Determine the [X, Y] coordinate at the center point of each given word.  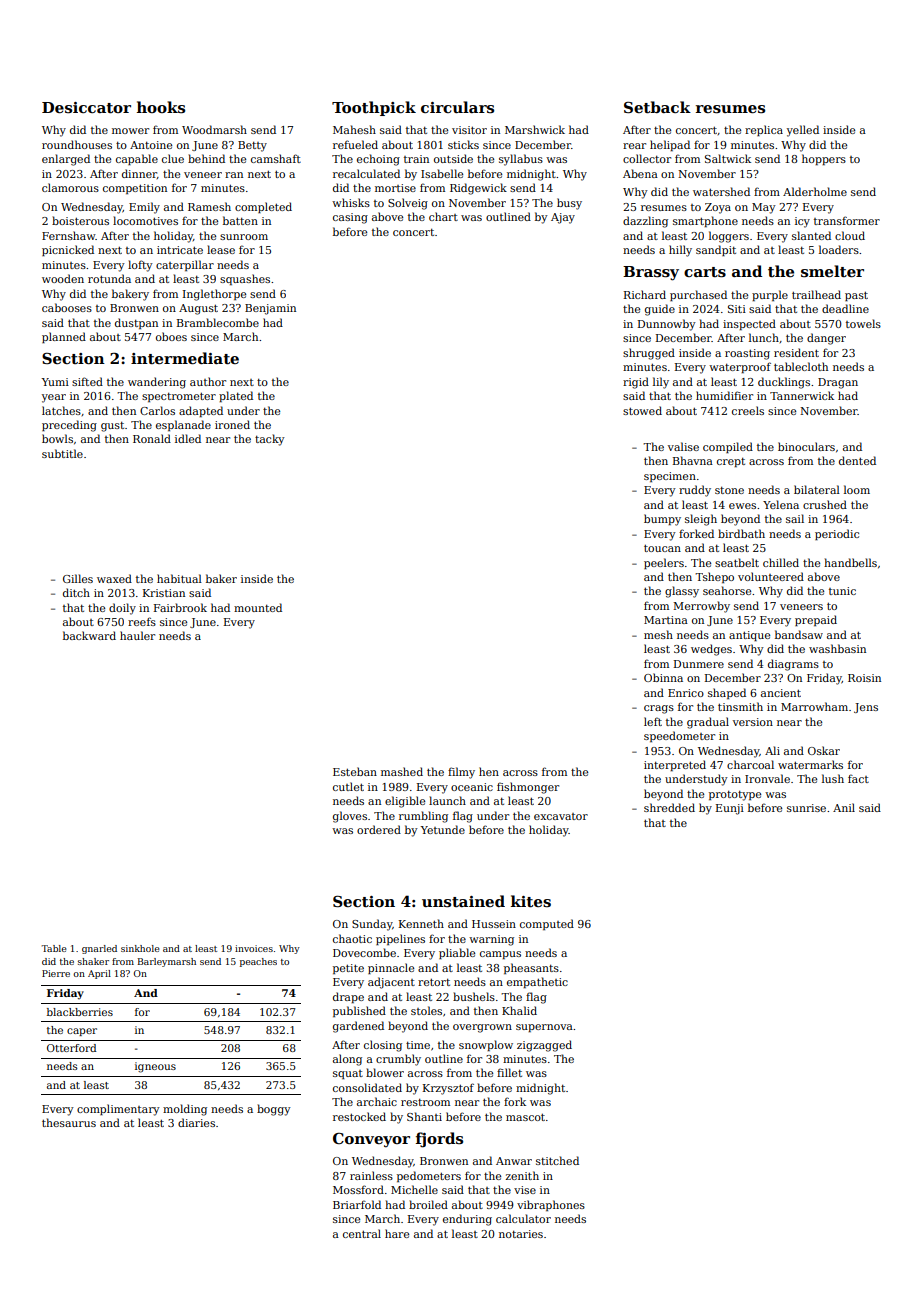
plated [236, 396]
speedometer [679, 736]
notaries [521, 1234]
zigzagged [544, 1046]
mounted [258, 607]
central [362, 1233]
